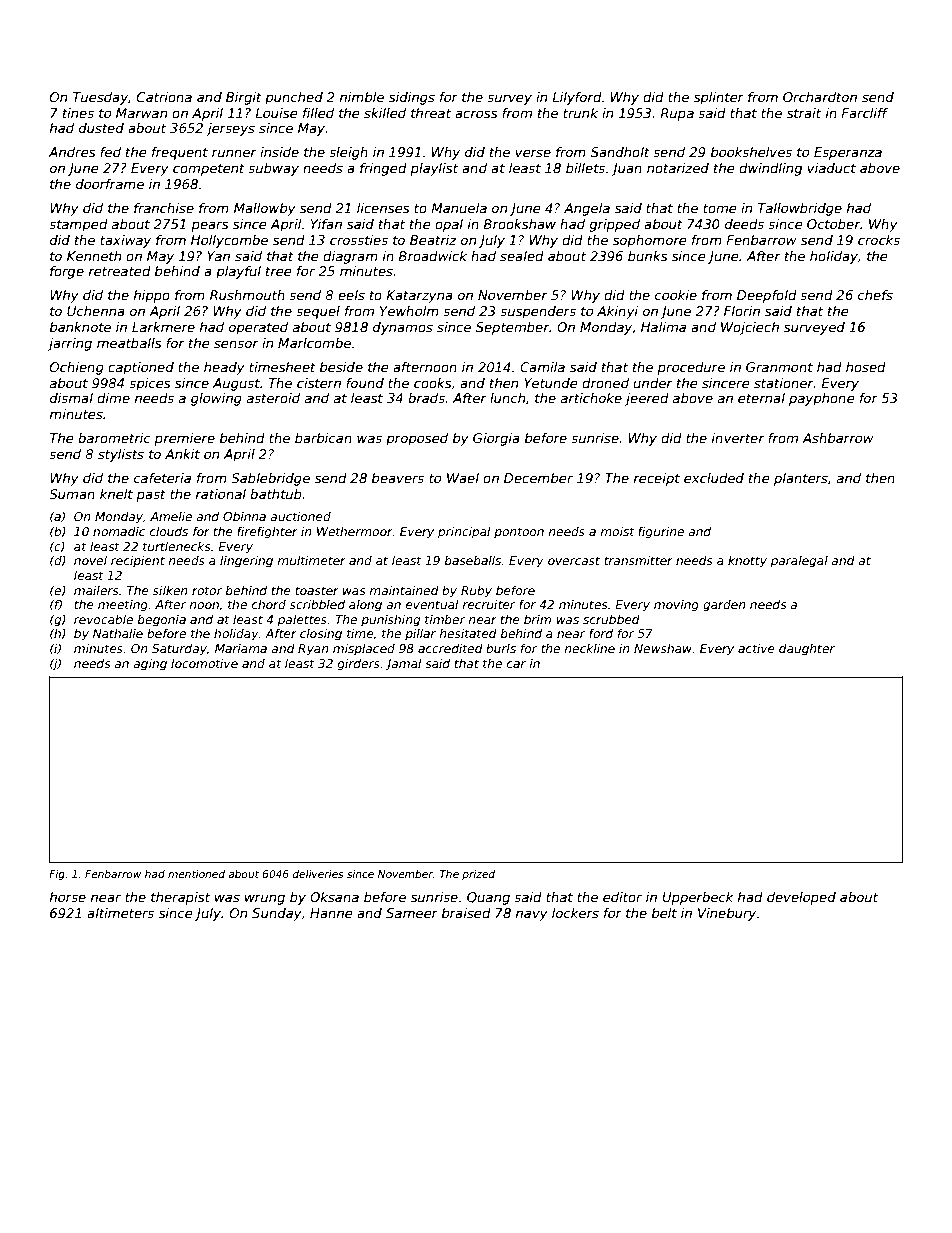 This screenshot has height=1233, width=952. Describe the element at coordinates (412, 913) in the screenshot. I see `Sameer` at that location.
